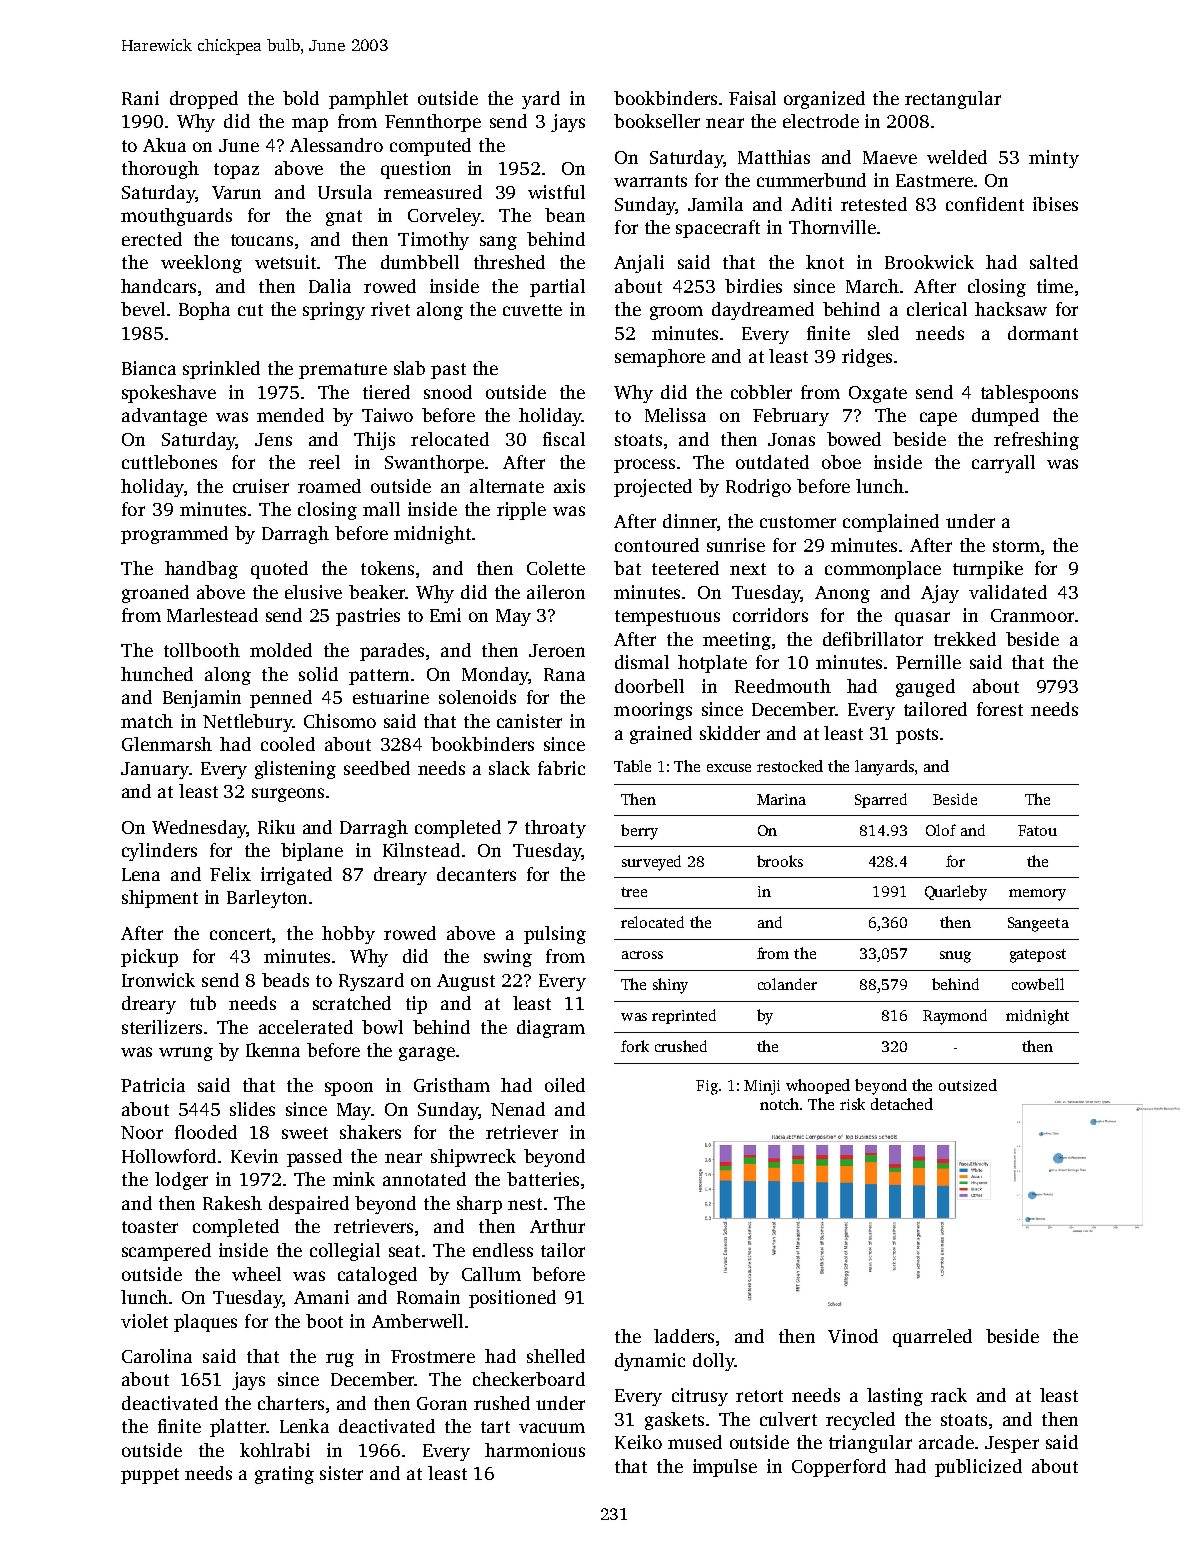  What do you see at coordinates (555, 829) in the page?
I see `throaty` at bounding box center [555, 829].
